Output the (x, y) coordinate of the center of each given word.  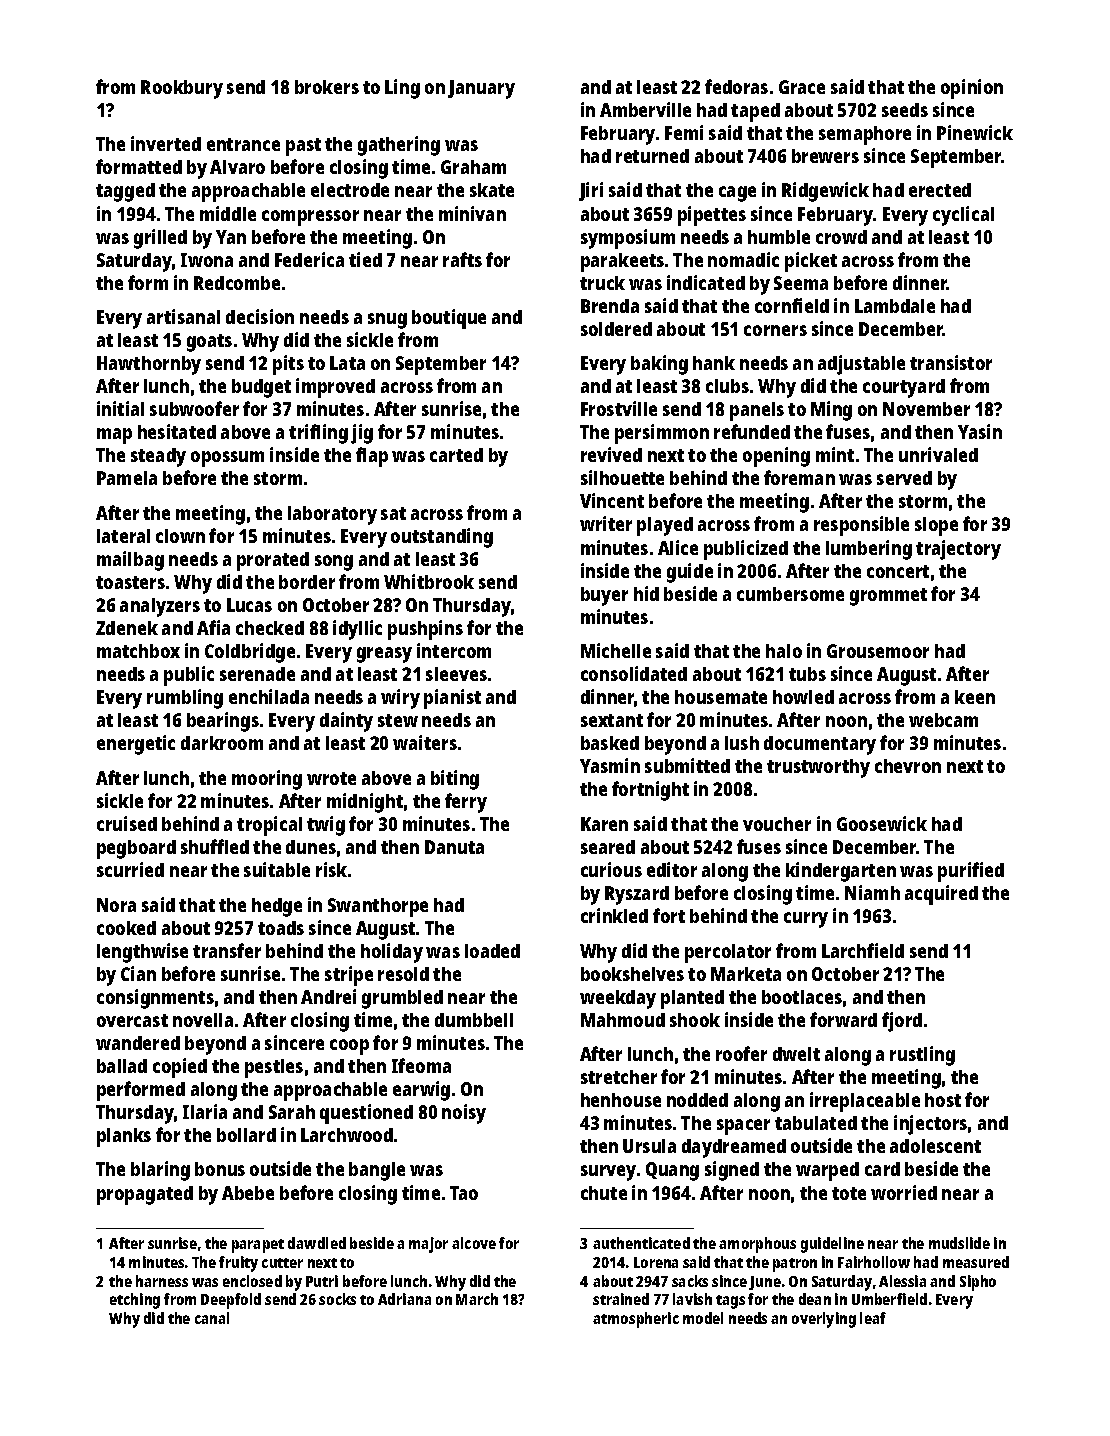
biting (455, 780)
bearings (223, 722)
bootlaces (802, 997)
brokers (327, 87)
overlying (824, 1320)
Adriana (404, 1299)
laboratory (332, 515)
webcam (943, 720)
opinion (972, 89)
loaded (492, 951)
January (481, 89)
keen (975, 697)
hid (646, 593)
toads (281, 928)
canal (212, 1318)
